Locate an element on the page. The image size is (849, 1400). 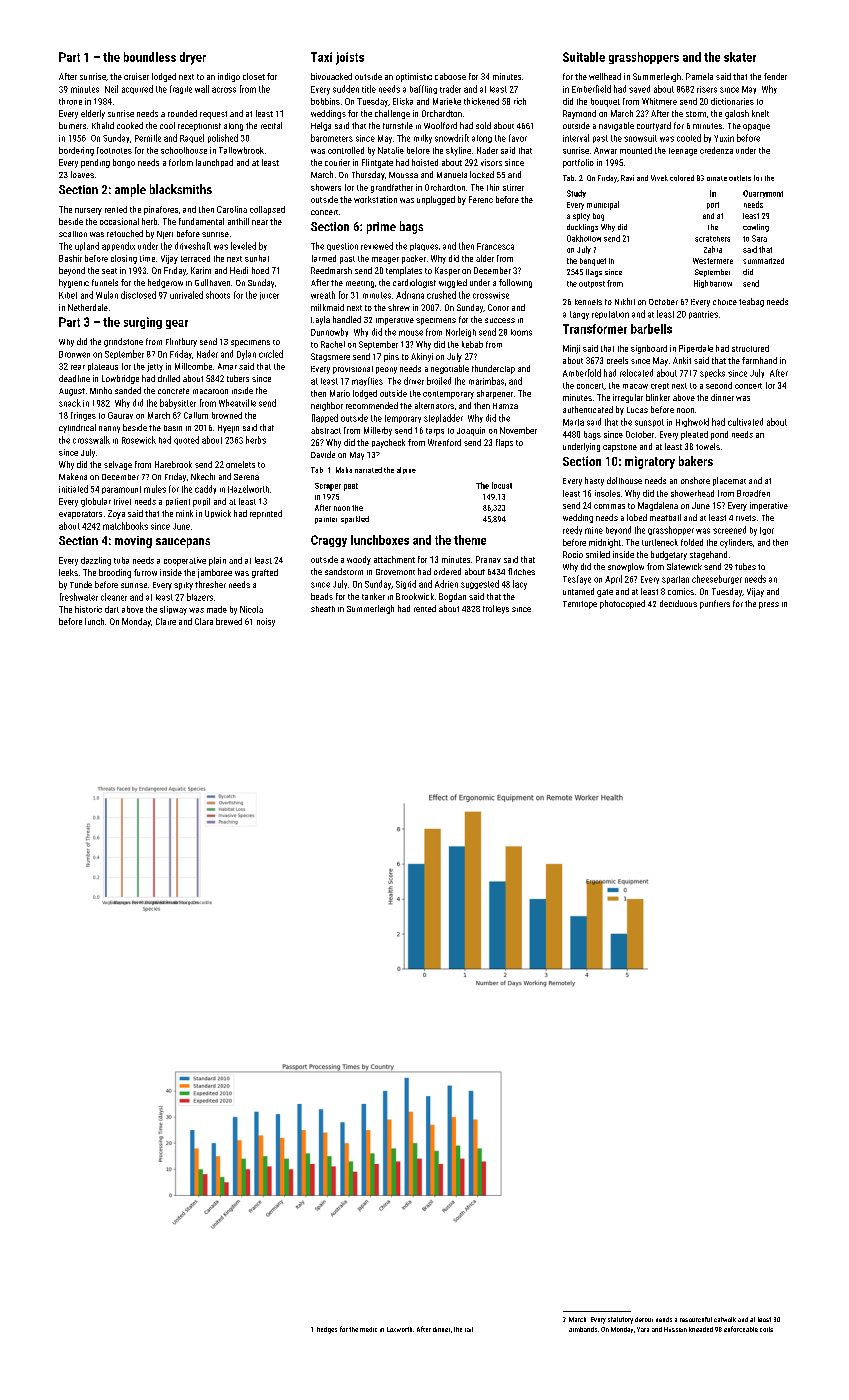
Nicola is located at coordinates (251, 609).
